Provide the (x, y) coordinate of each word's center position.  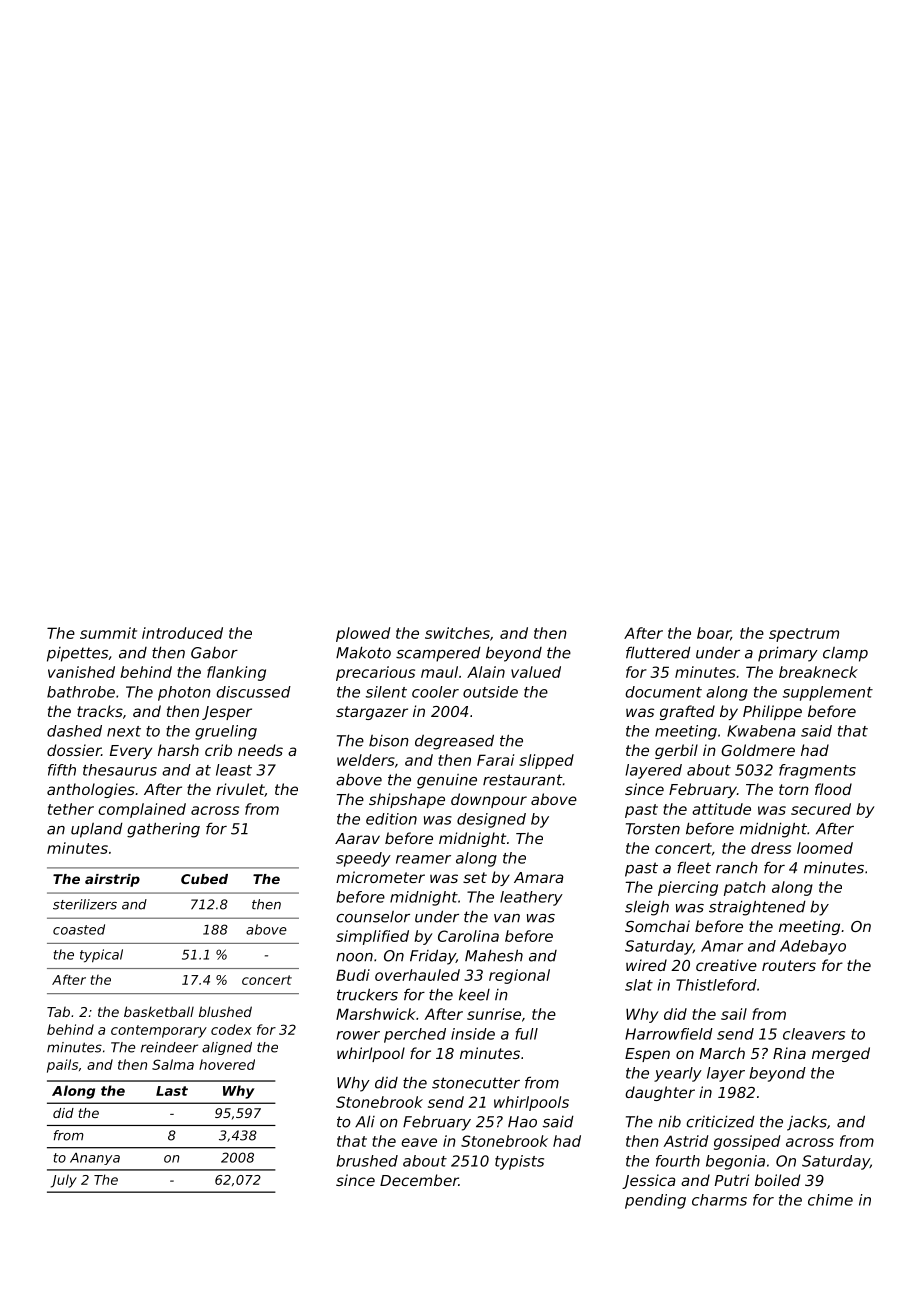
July (64, 1181)
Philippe (772, 712)
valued (536, 672)
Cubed (204, 879)
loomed (825, 848)
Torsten (653, 829)
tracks (100, 711)
